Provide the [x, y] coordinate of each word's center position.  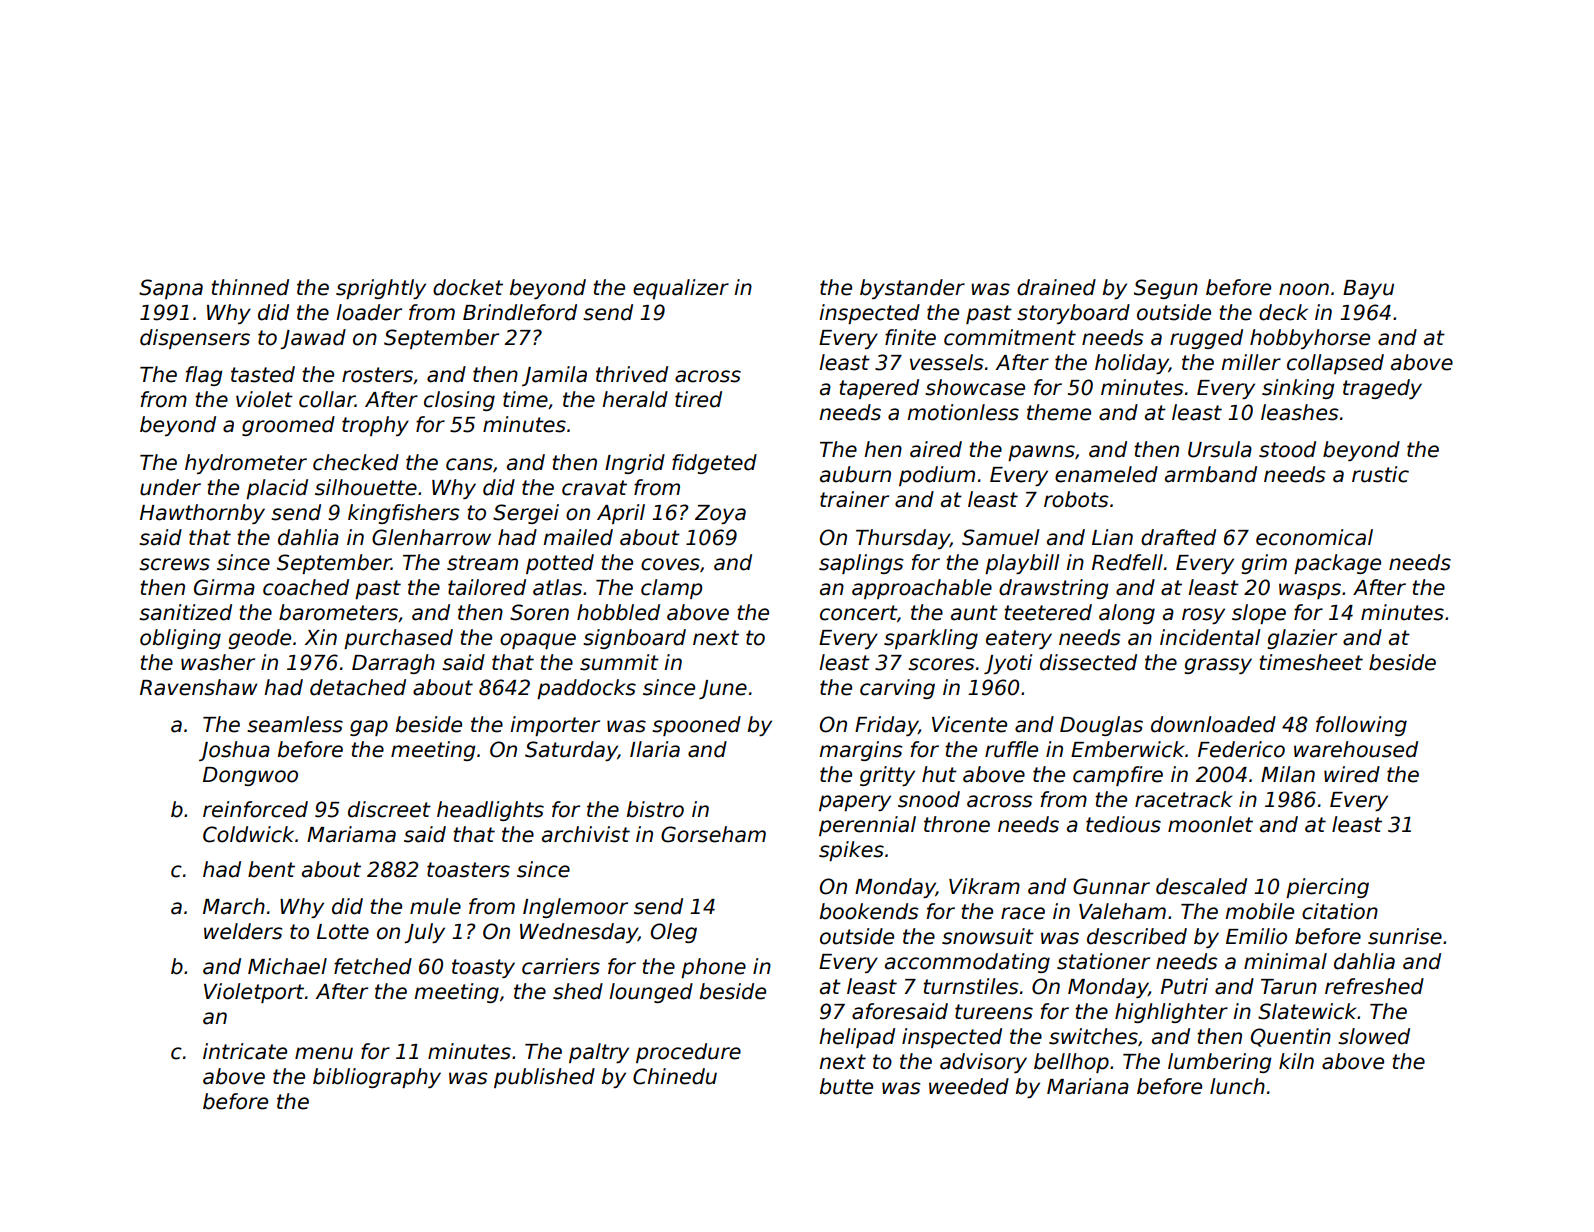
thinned [250, 287]
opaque [538, 641]
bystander [912, 289]
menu [324, 1053]
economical [1314, 537]
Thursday [903, 539]
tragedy [1382, 389]
